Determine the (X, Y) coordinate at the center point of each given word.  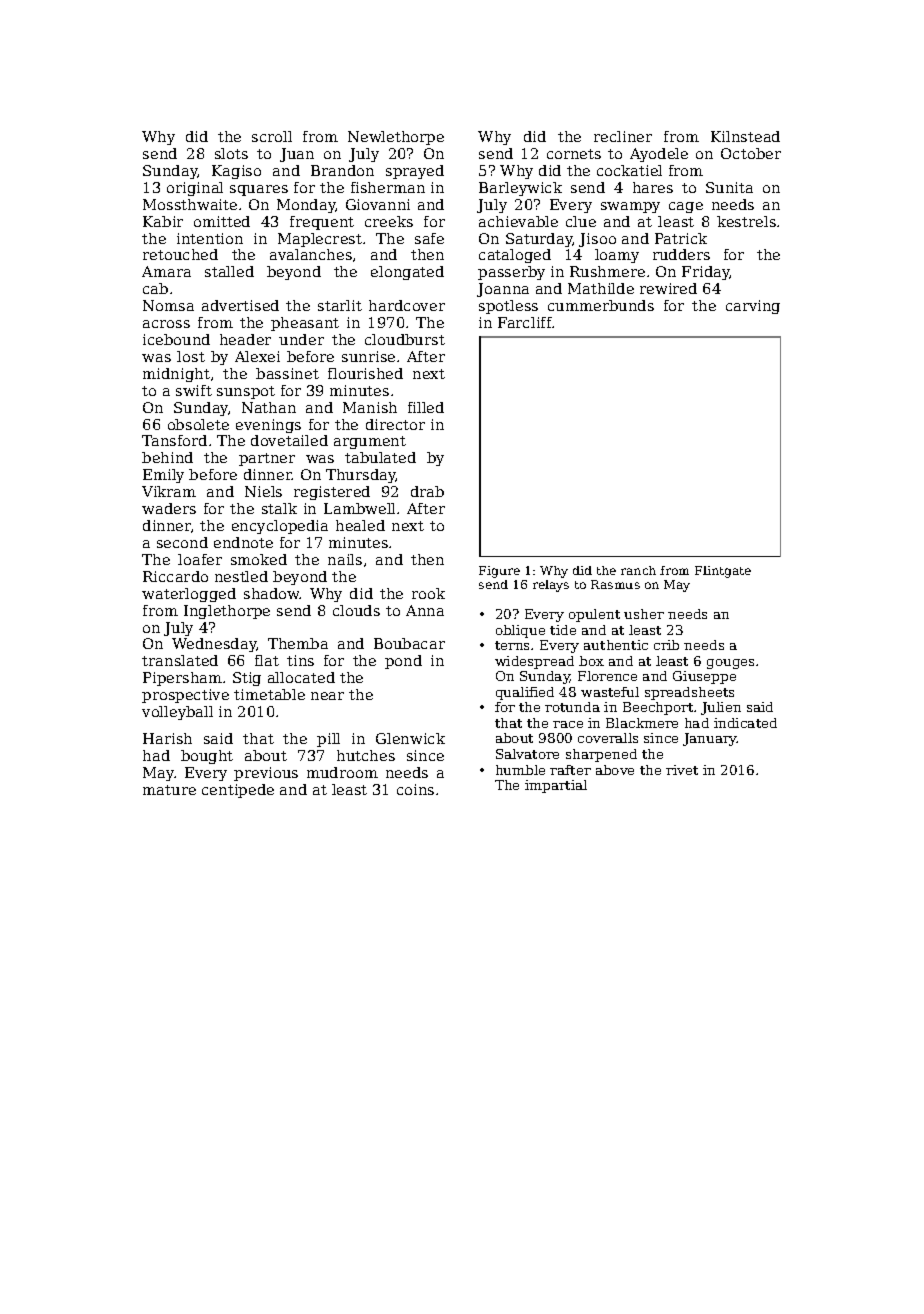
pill (328, 740)
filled (426, 407)
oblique (520, 631)
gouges (730, 664)
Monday (306, 206)
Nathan (269, 407)
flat (267, 660)
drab (427, 491)
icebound (176, 339)
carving (753, 307)
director (395, 424)
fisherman (388, 187)
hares (653, 187)
